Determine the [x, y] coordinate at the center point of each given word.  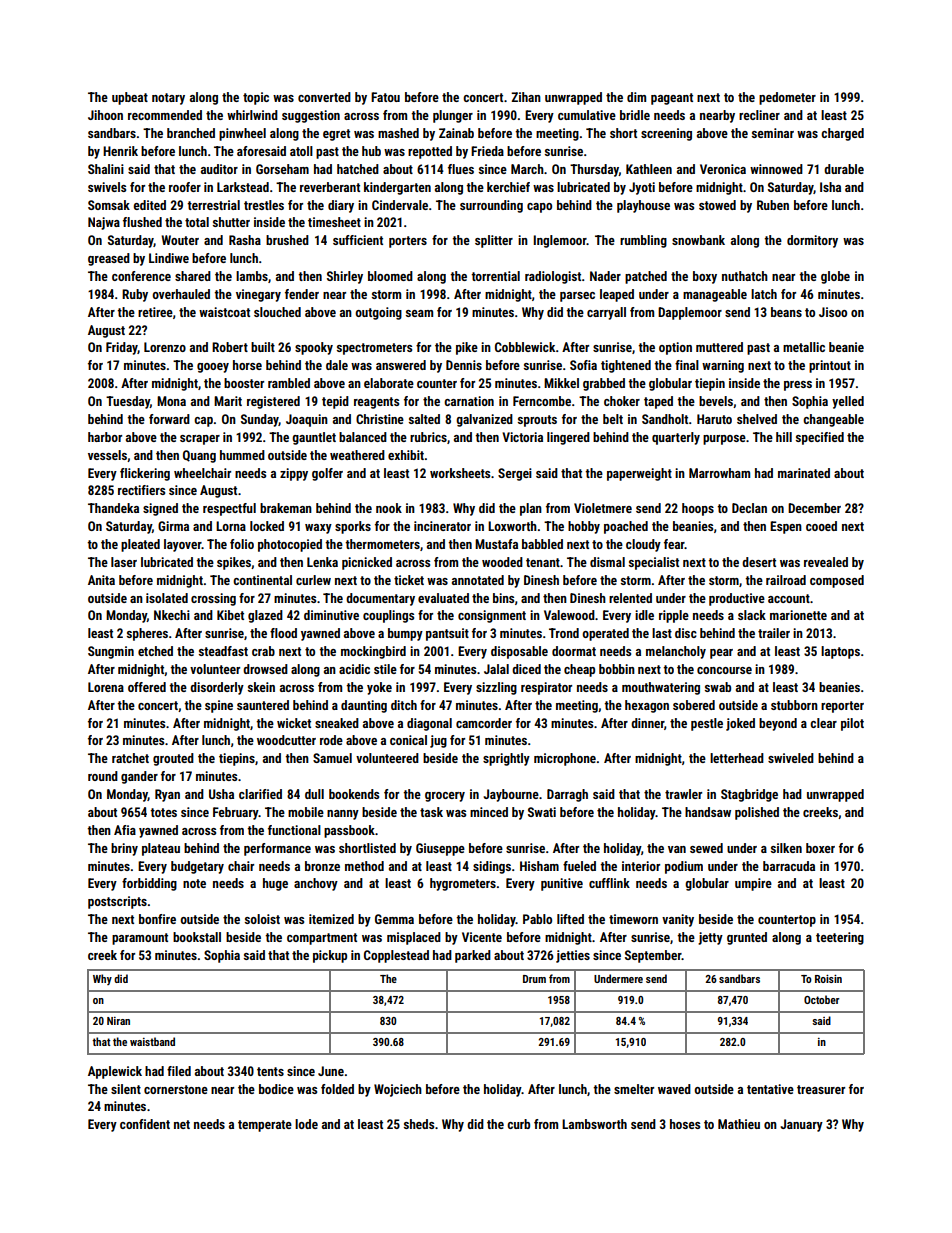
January [801, 1125]
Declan [749, 508]
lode [306, 1124]
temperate [265, 1126]
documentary [380, 599]
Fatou [385, 97]
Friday [122, 348]
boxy [705, 277]
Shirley [345, 277]
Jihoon [105, 115]
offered [147, 687]
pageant [672, 99]
